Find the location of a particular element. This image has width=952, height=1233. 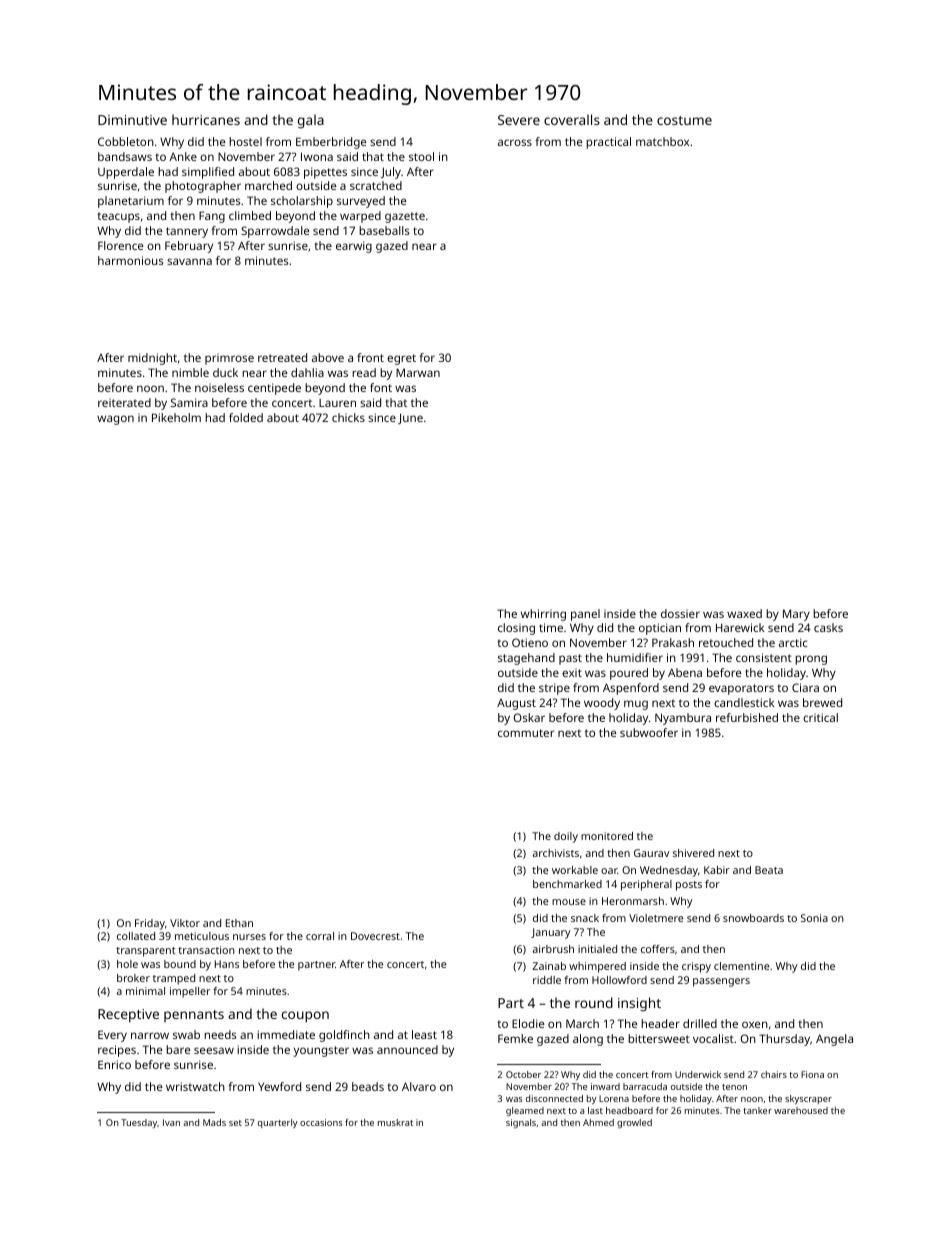

January is located at coordinates (550, 933).
